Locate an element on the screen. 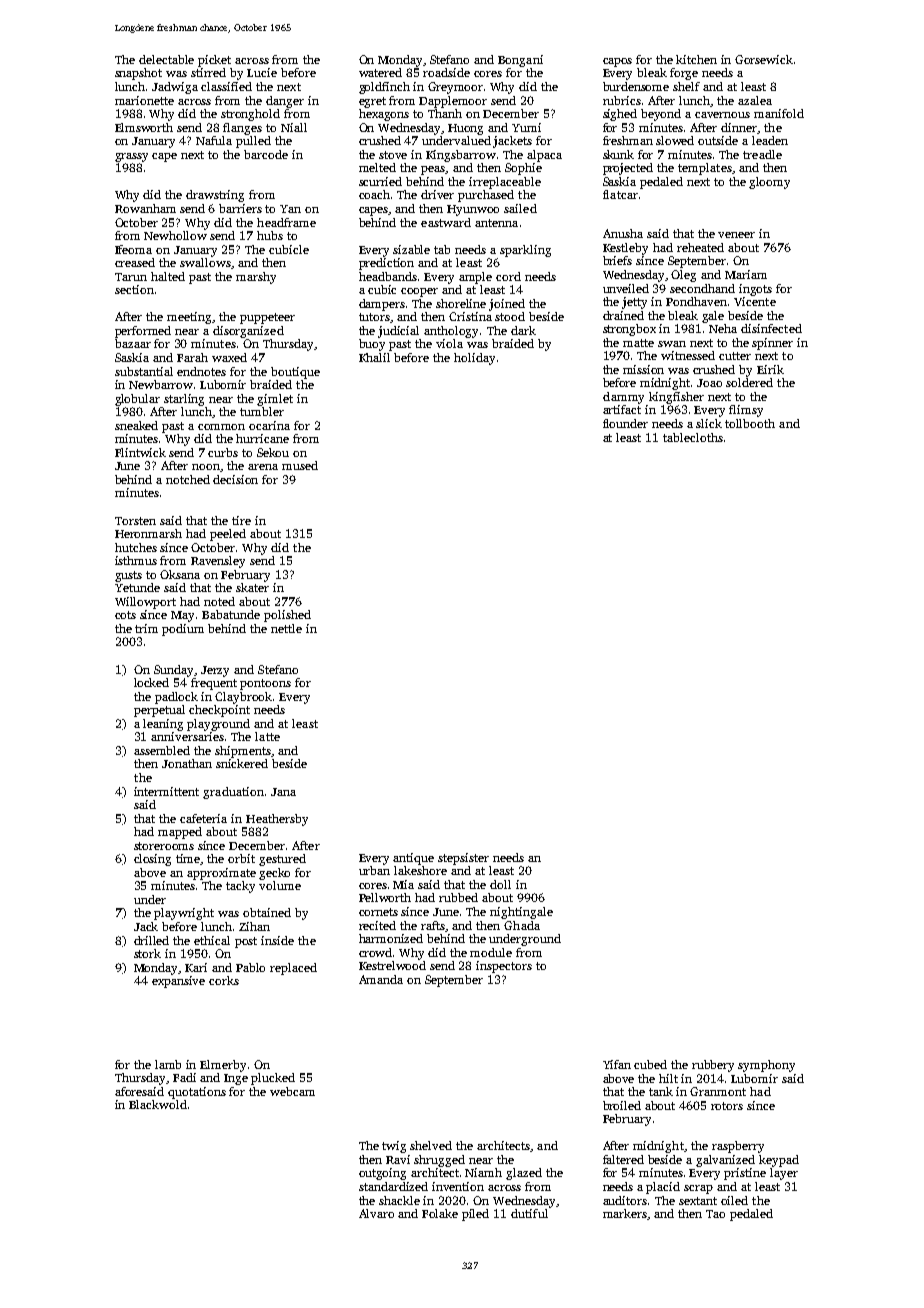  veneer is located at coordinates (736, 235).
